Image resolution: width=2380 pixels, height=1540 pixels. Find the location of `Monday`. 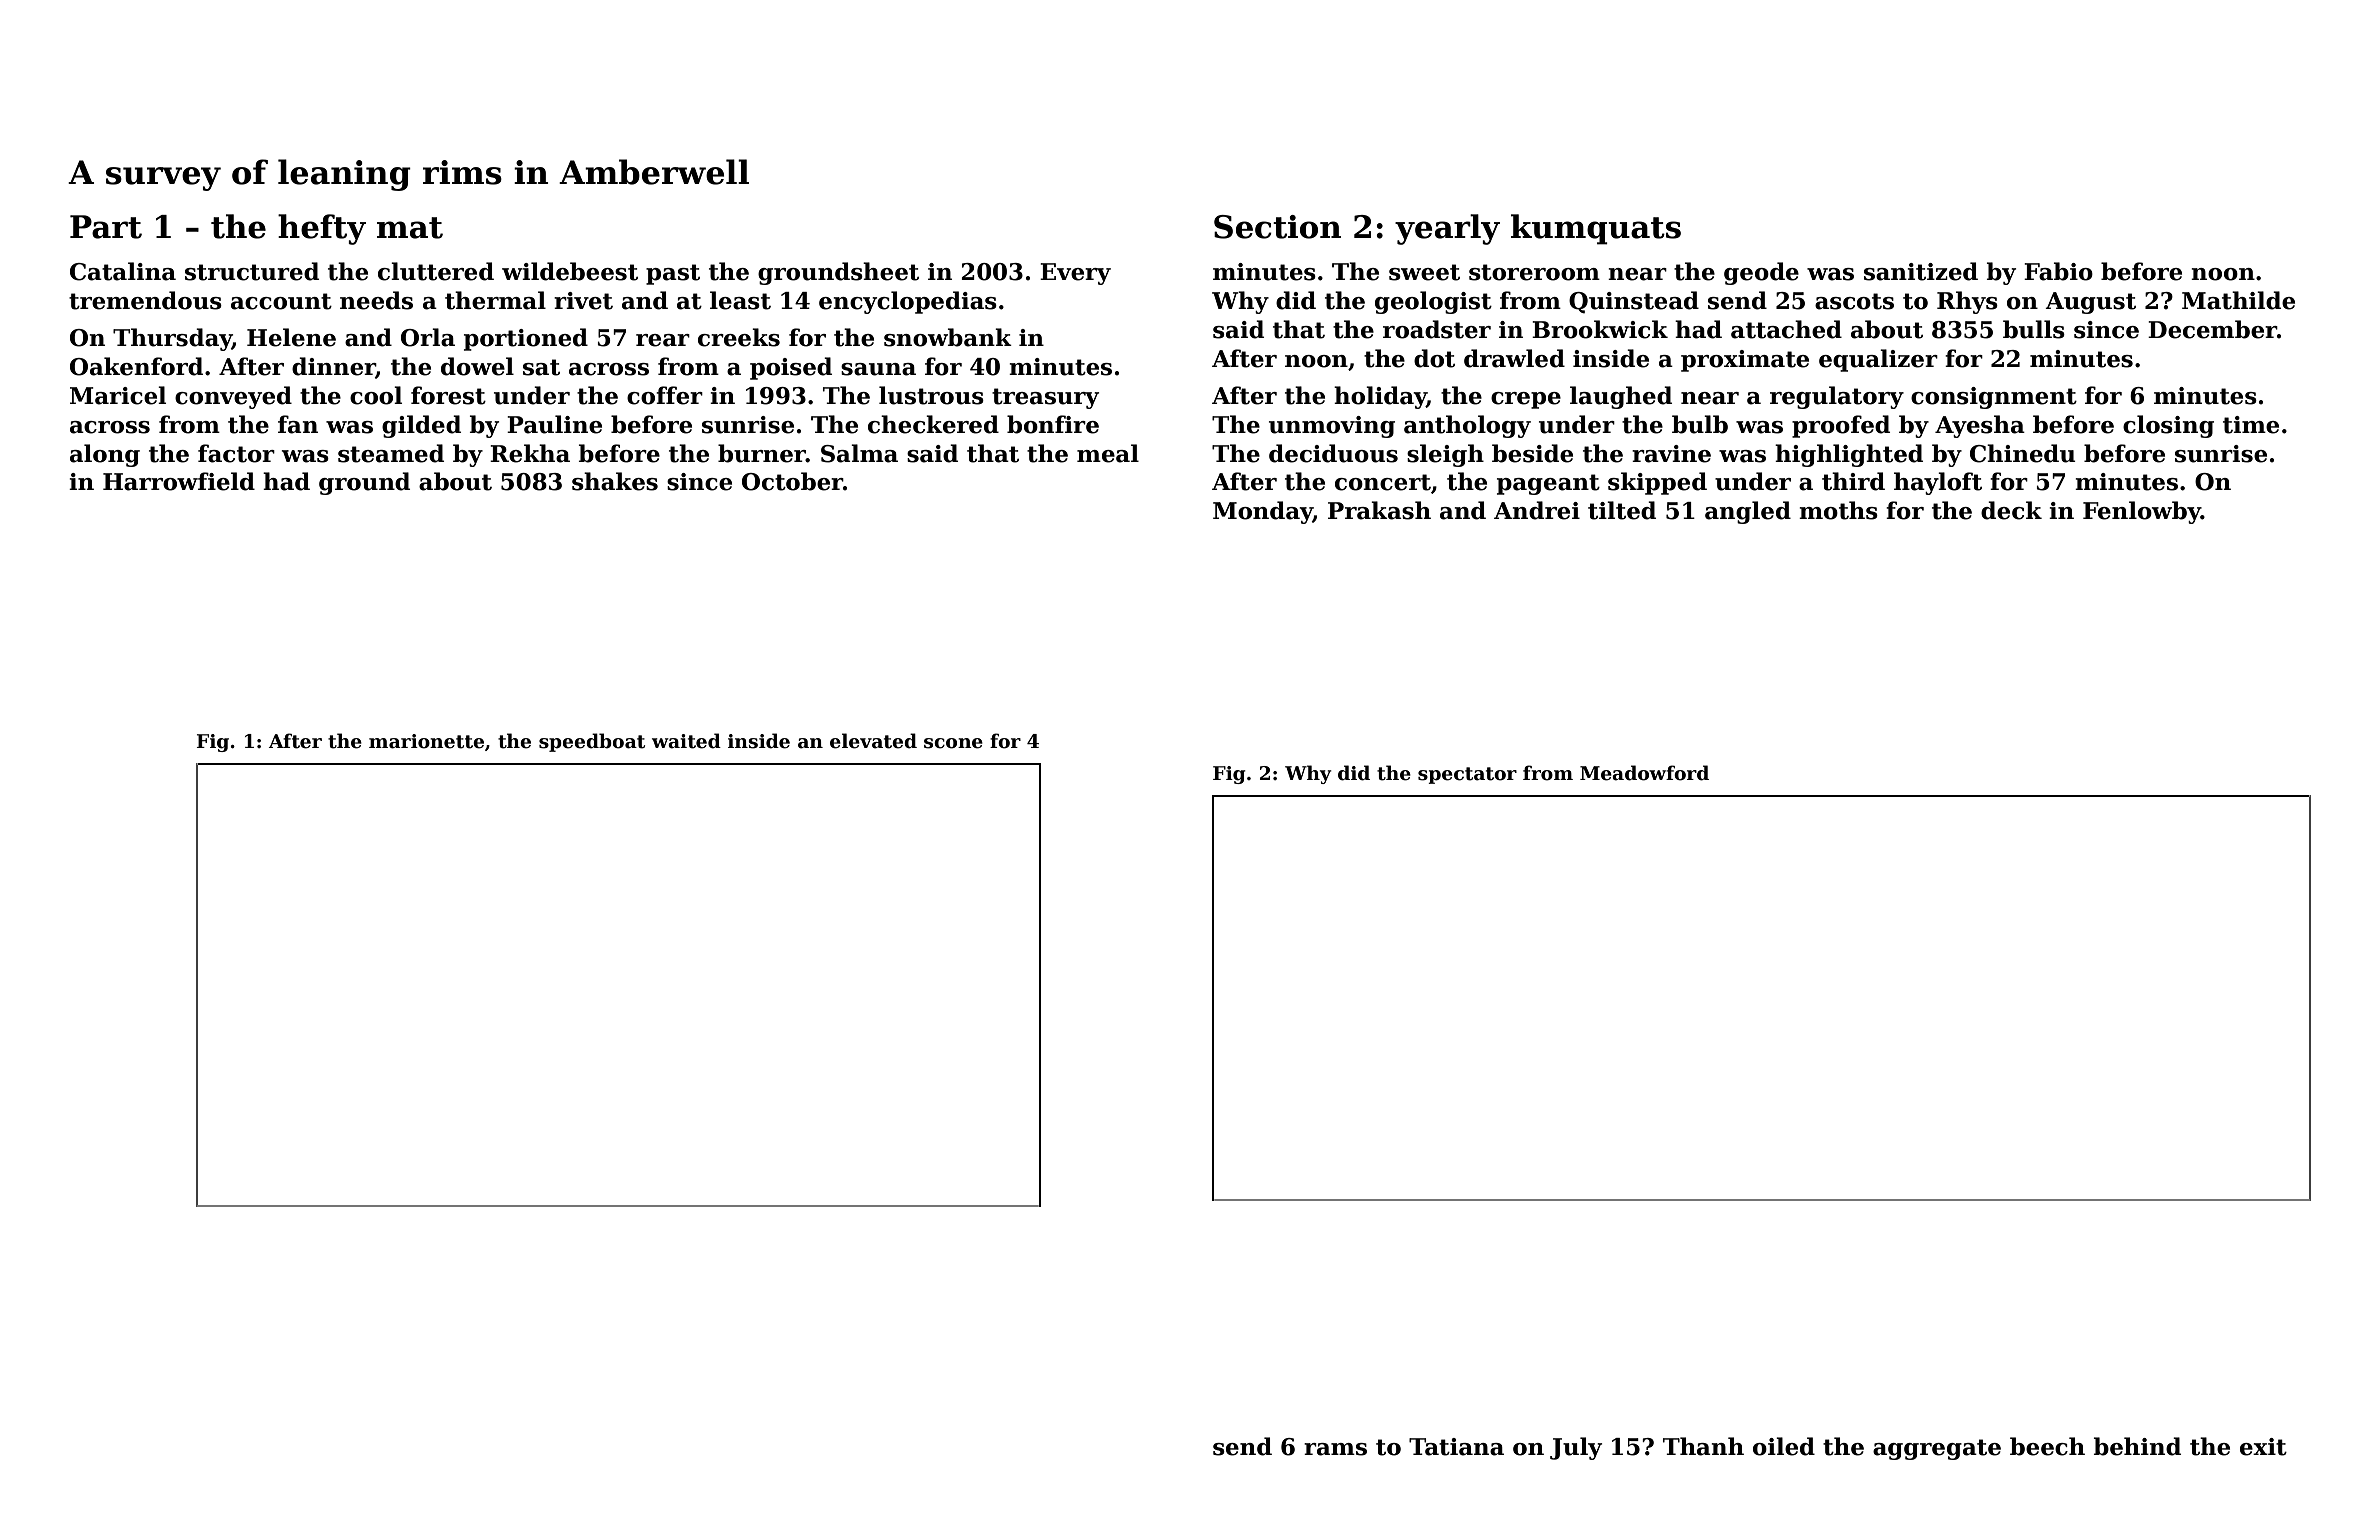

Monday is located at coordinates (1263, 512).
